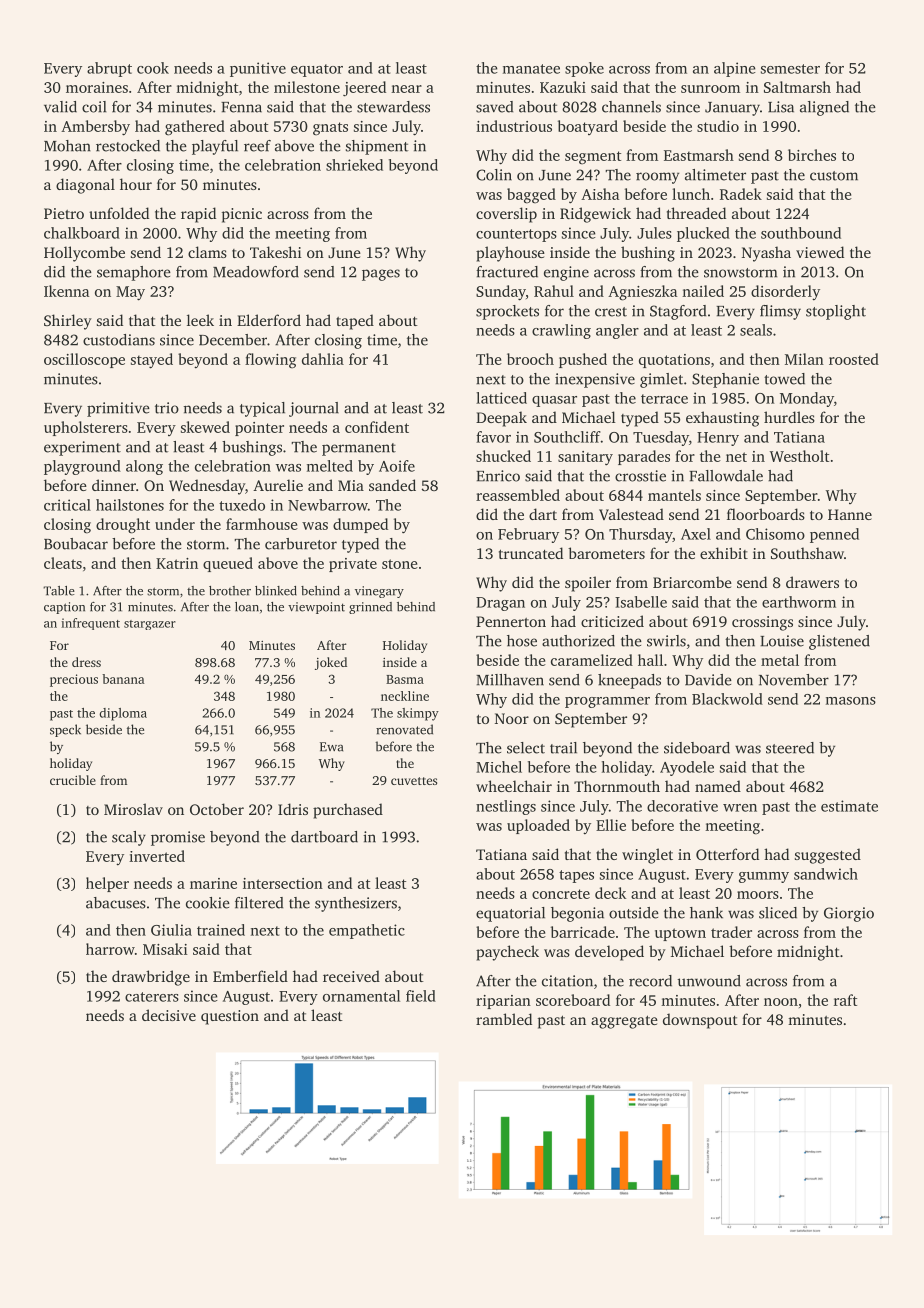 The image size is (924, 1308). I want to click on flimsy, so click(780, 312).
